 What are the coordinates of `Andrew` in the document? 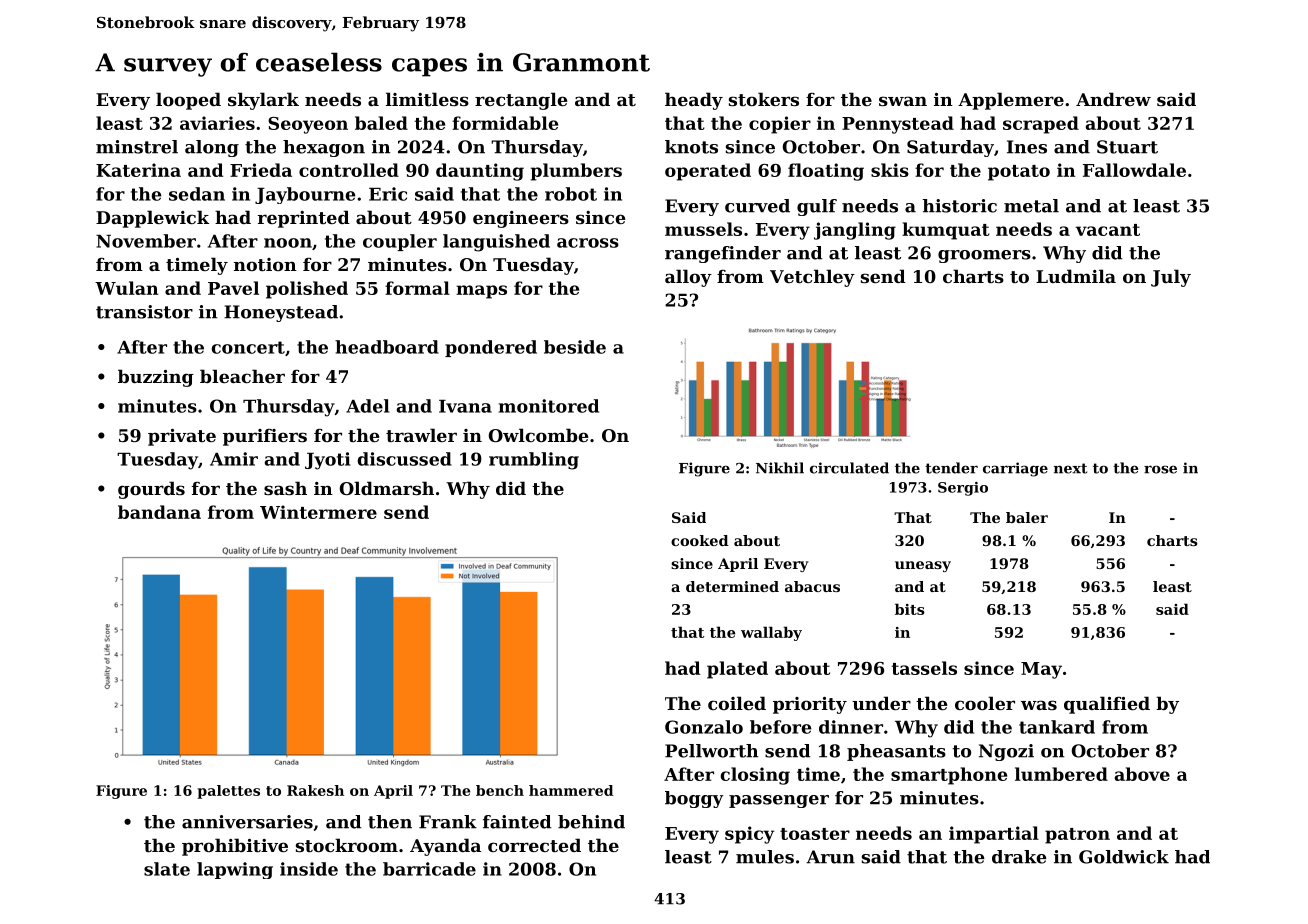 It's located at (1113, 99).
